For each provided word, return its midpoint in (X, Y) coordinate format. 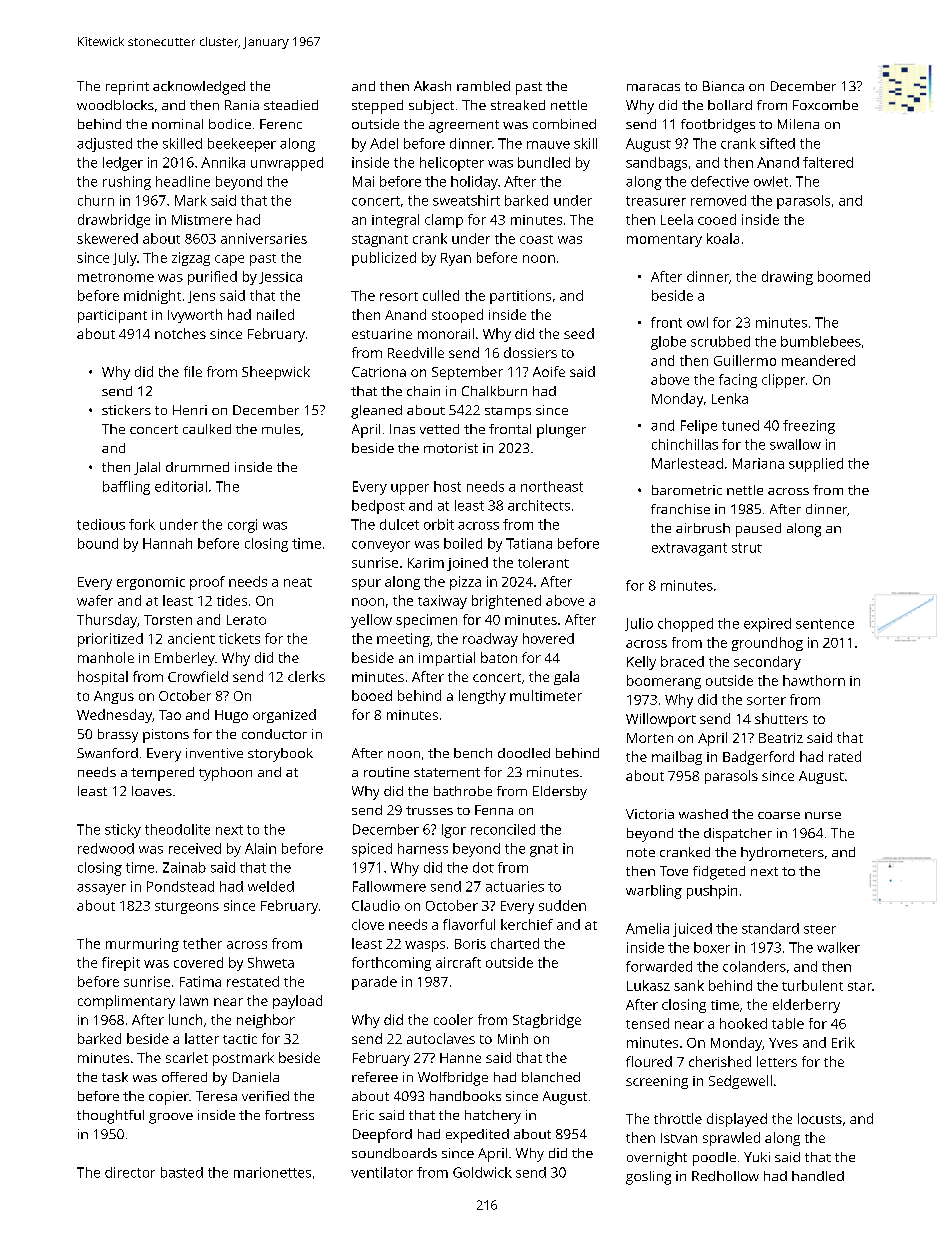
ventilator (382, 1172)
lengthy (482, 697)
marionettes (272, 1172)
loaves (152, 791)
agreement (464, 126)
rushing (127, 183)
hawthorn (814, 680)
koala (723, 238)
